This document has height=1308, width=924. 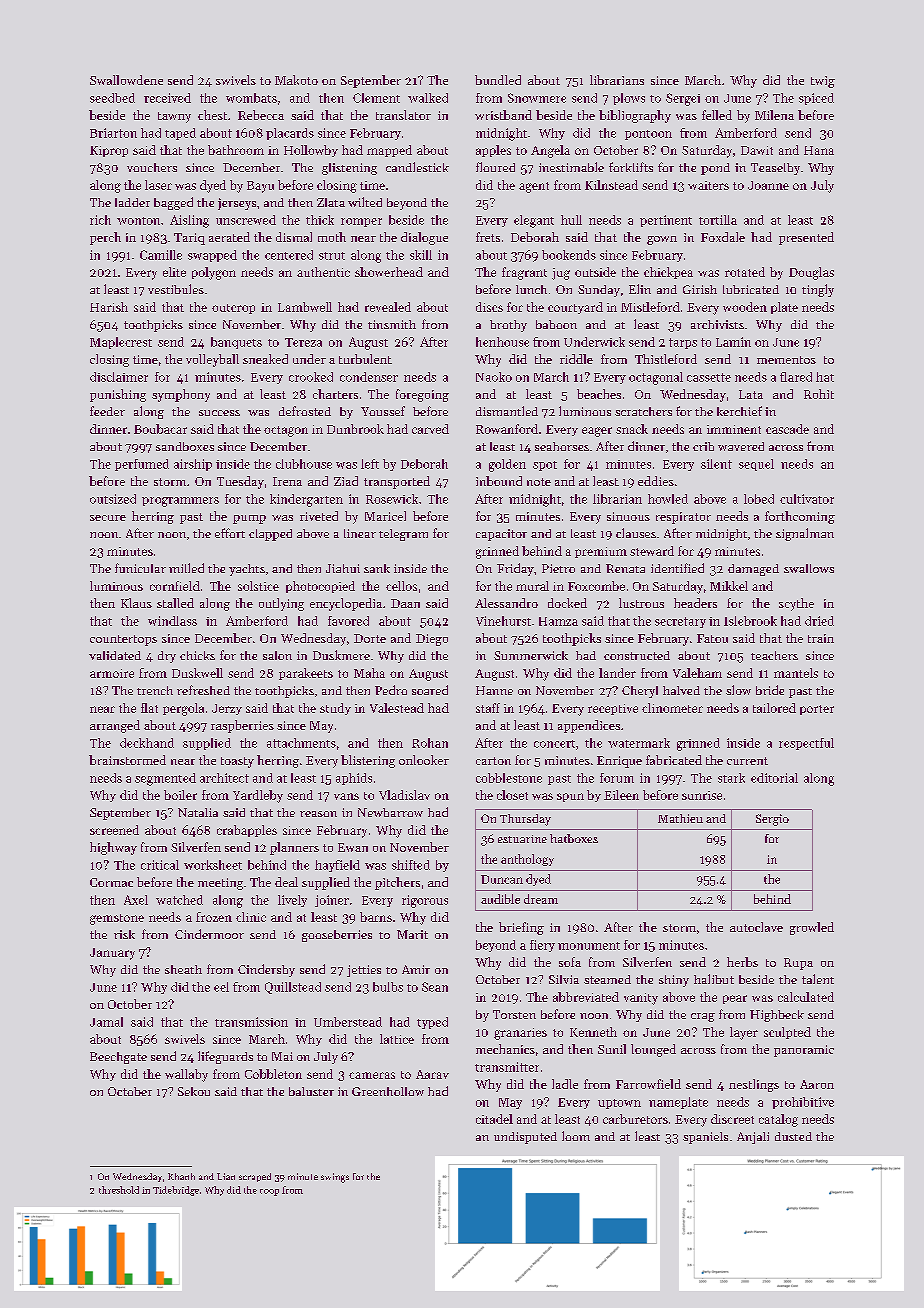 What do you see at coordinates (498, 80) in the document?
I see `bundled` at bounding box center [498, 80].
